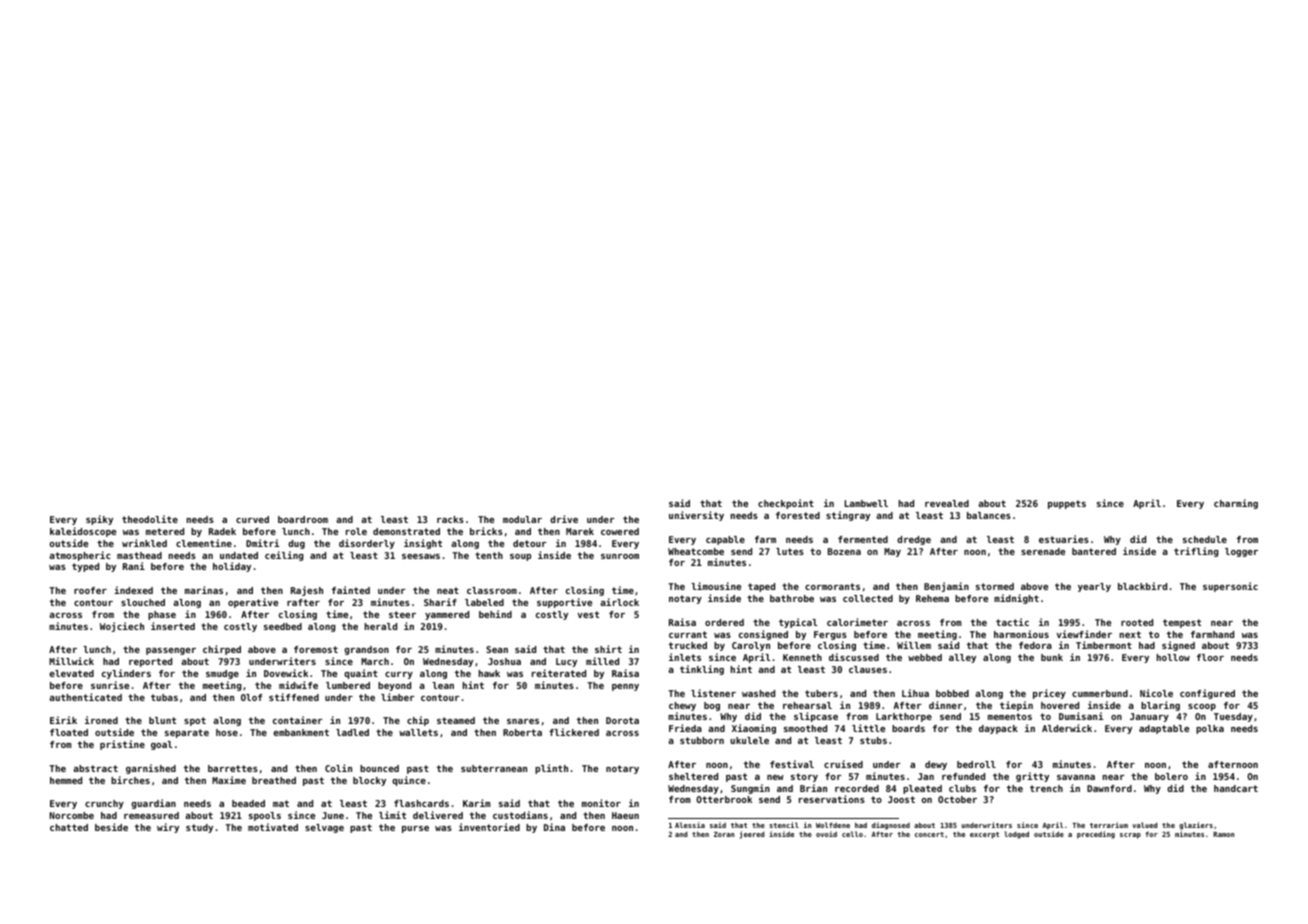  Describe the element at coordinates (324, 828) in the document. I see `selvage` at that location.
